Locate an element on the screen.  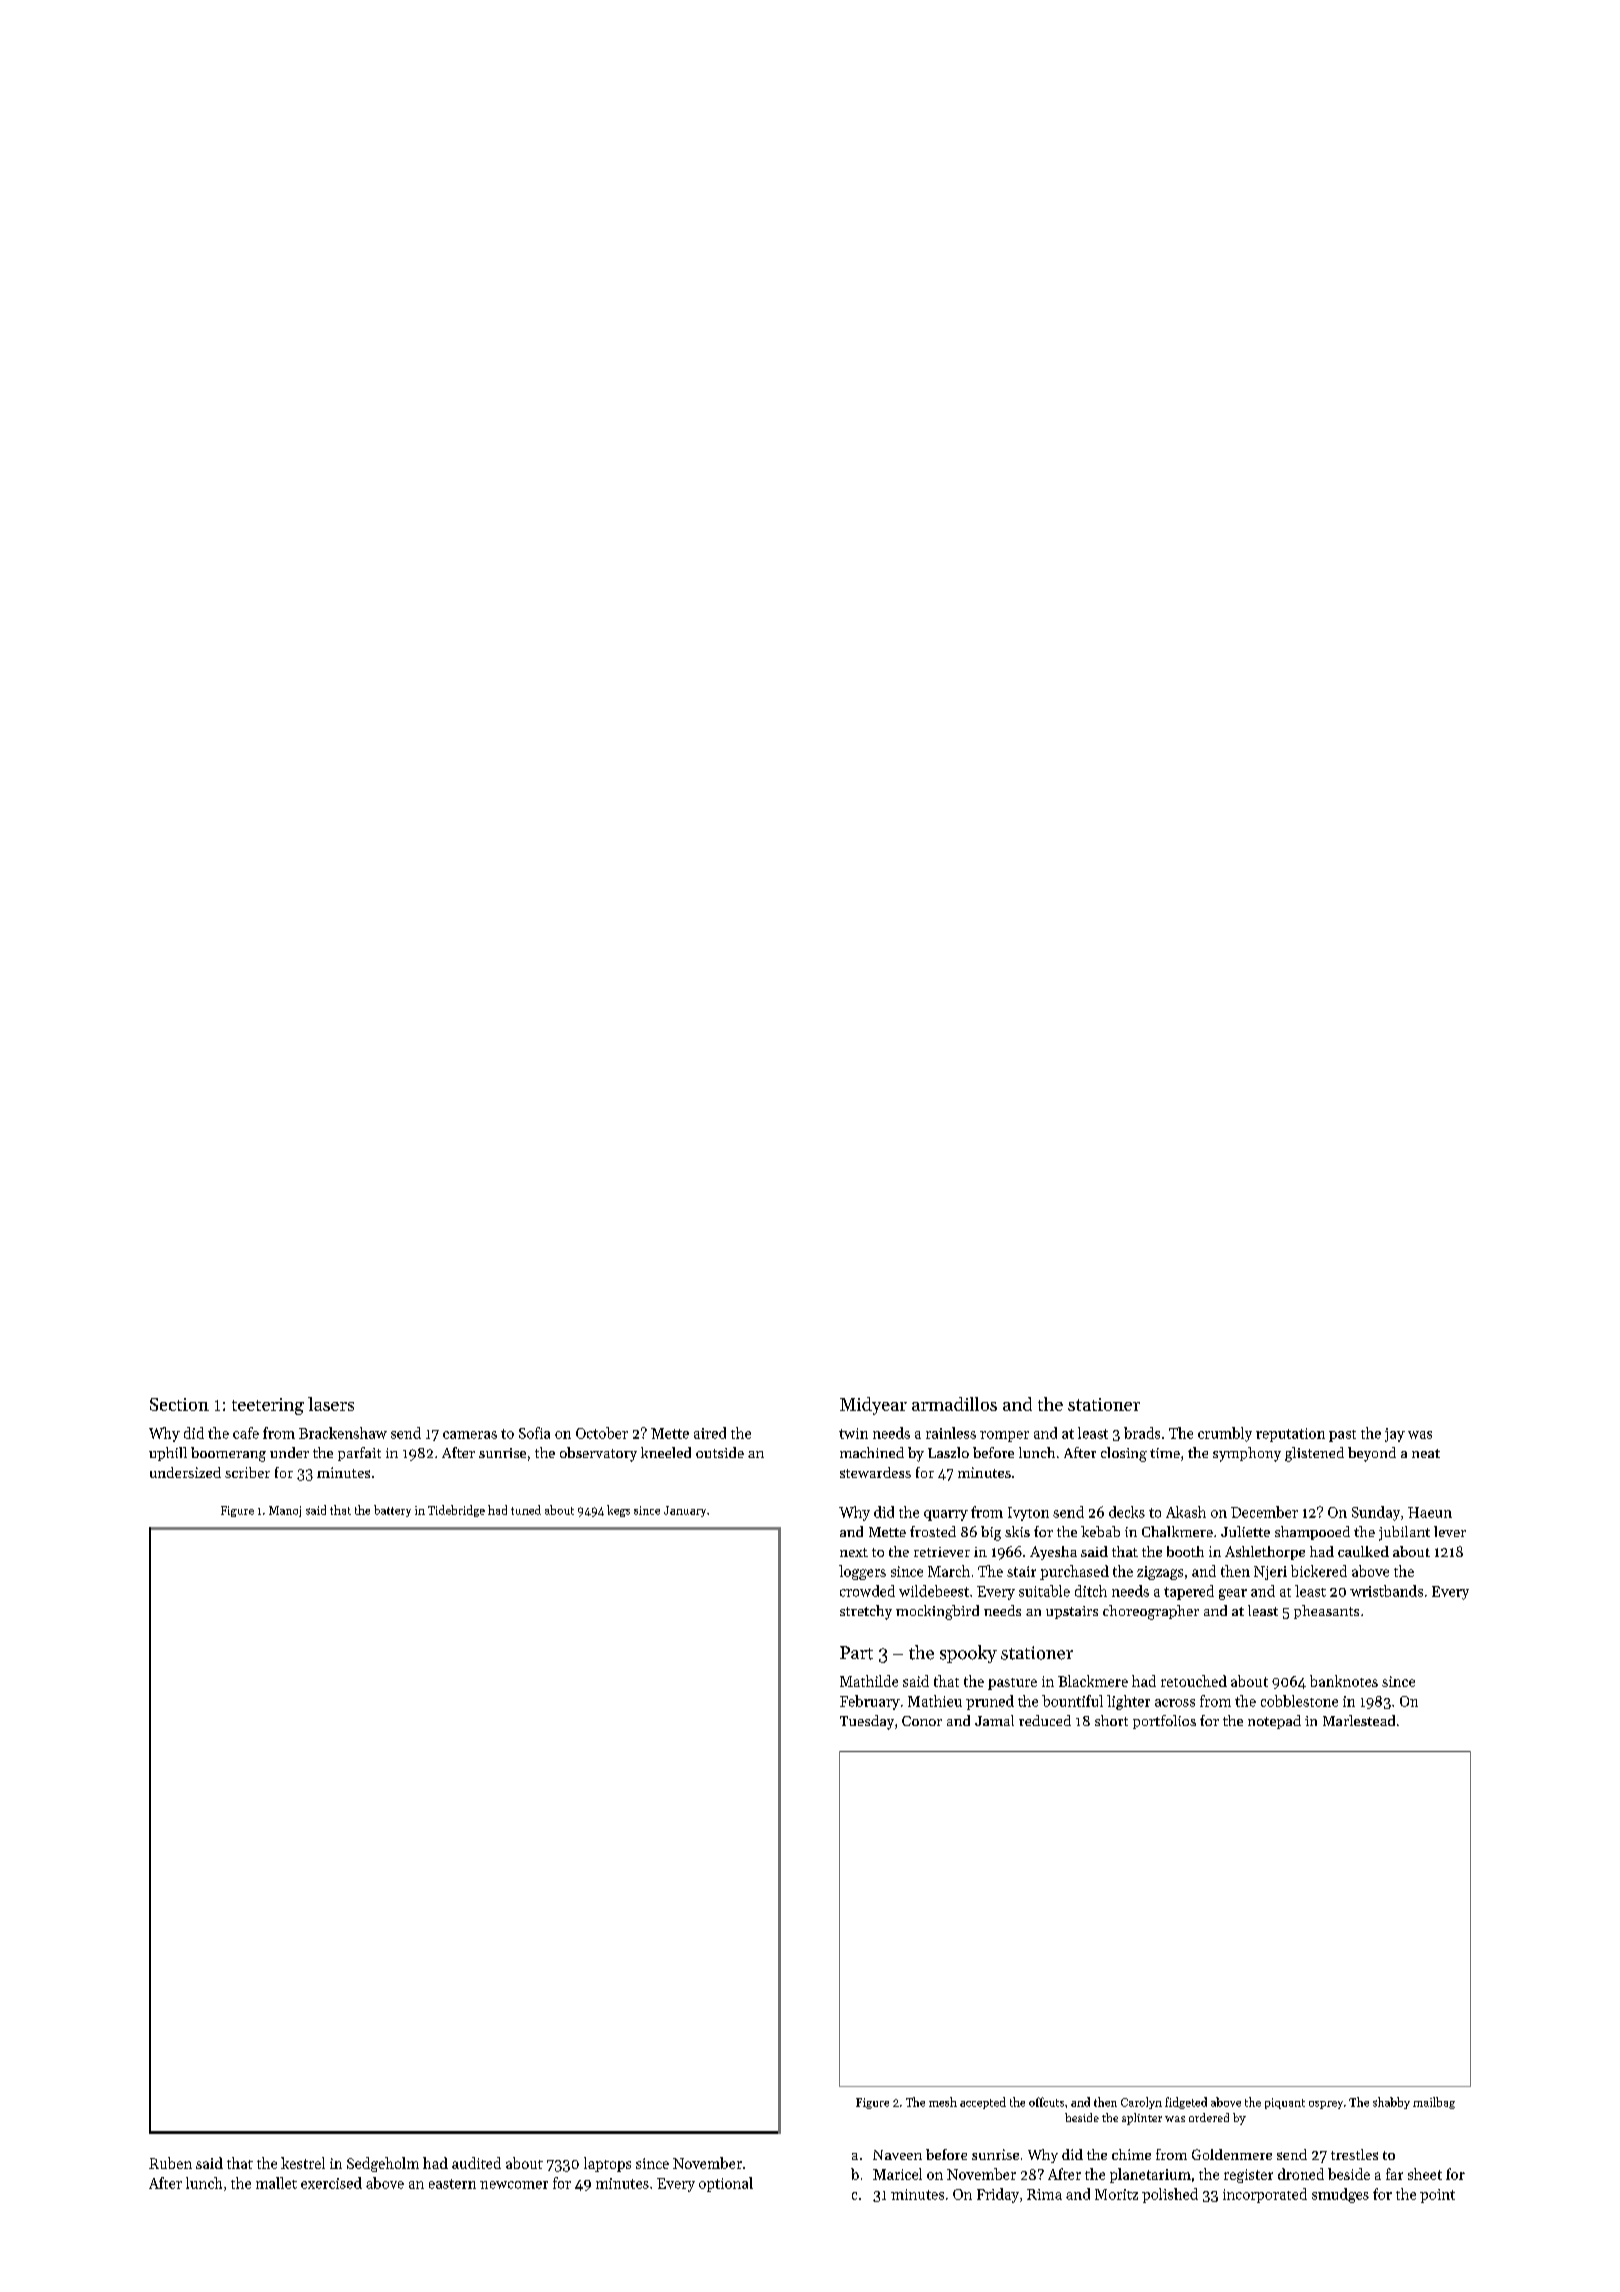
aired is located at coordinates (710, 1433).
